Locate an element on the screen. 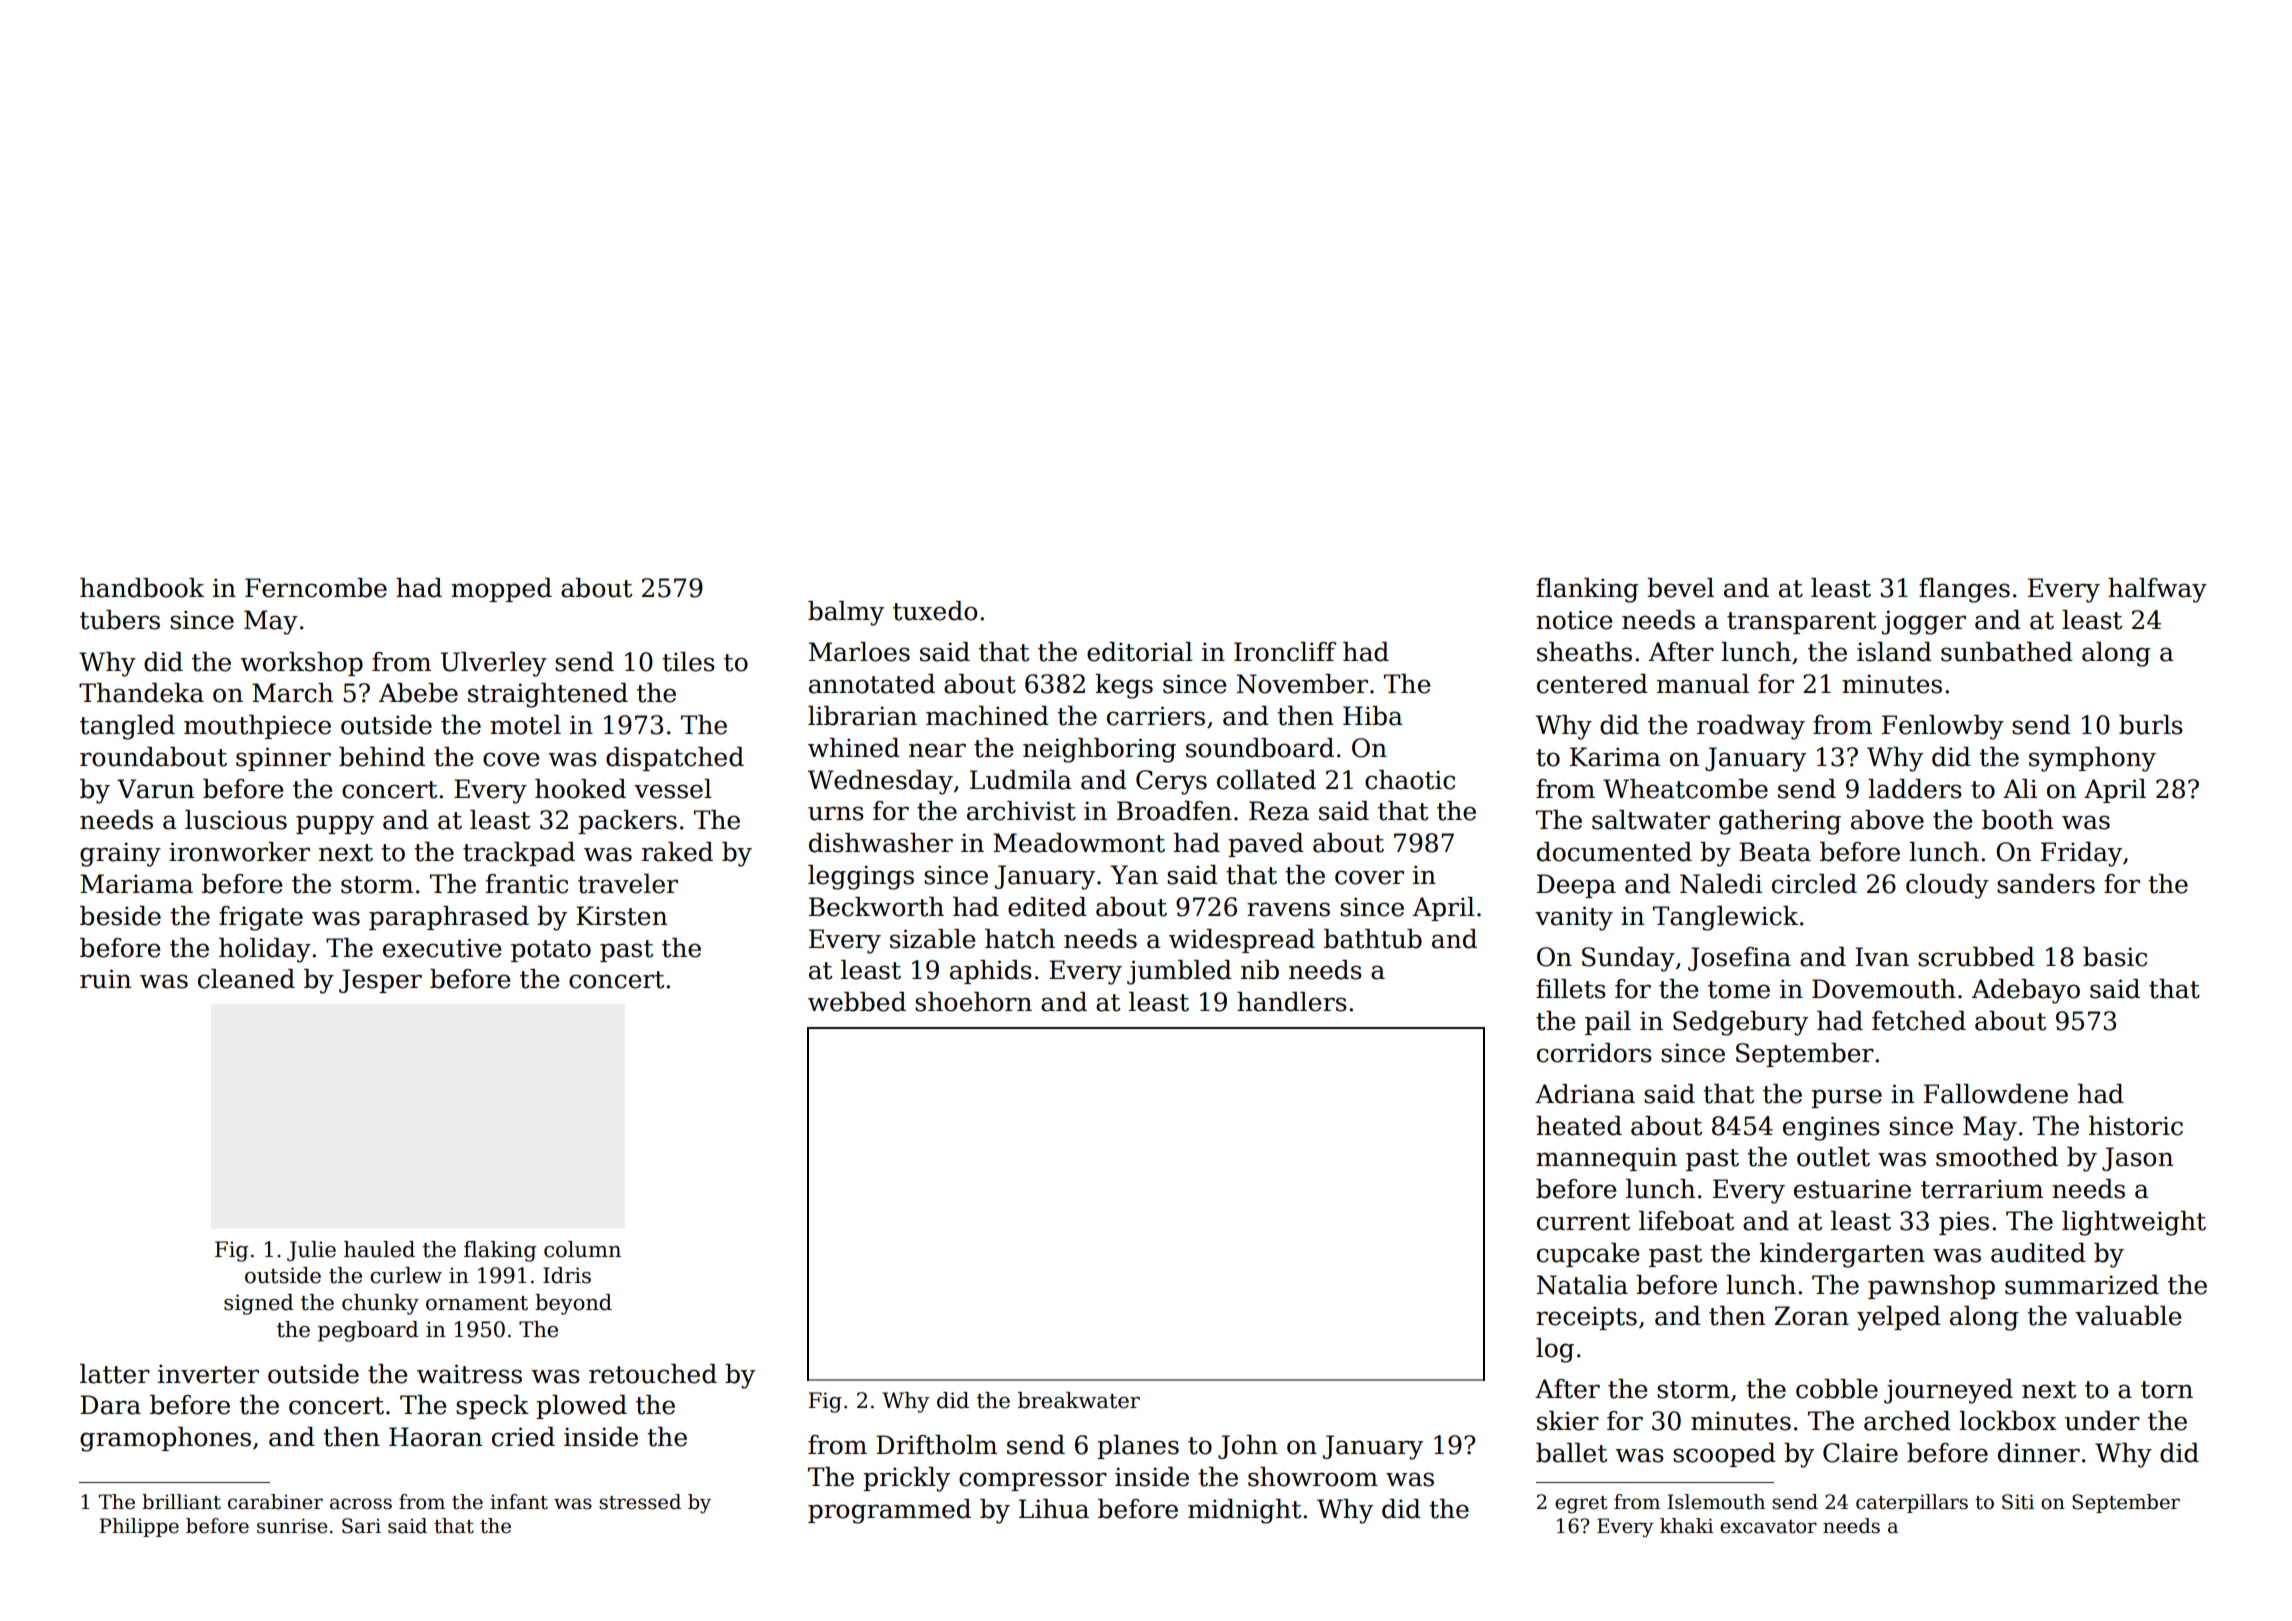 This screenshot has height=1621, width=2292. handbook is located at coordinates (142, 588).
